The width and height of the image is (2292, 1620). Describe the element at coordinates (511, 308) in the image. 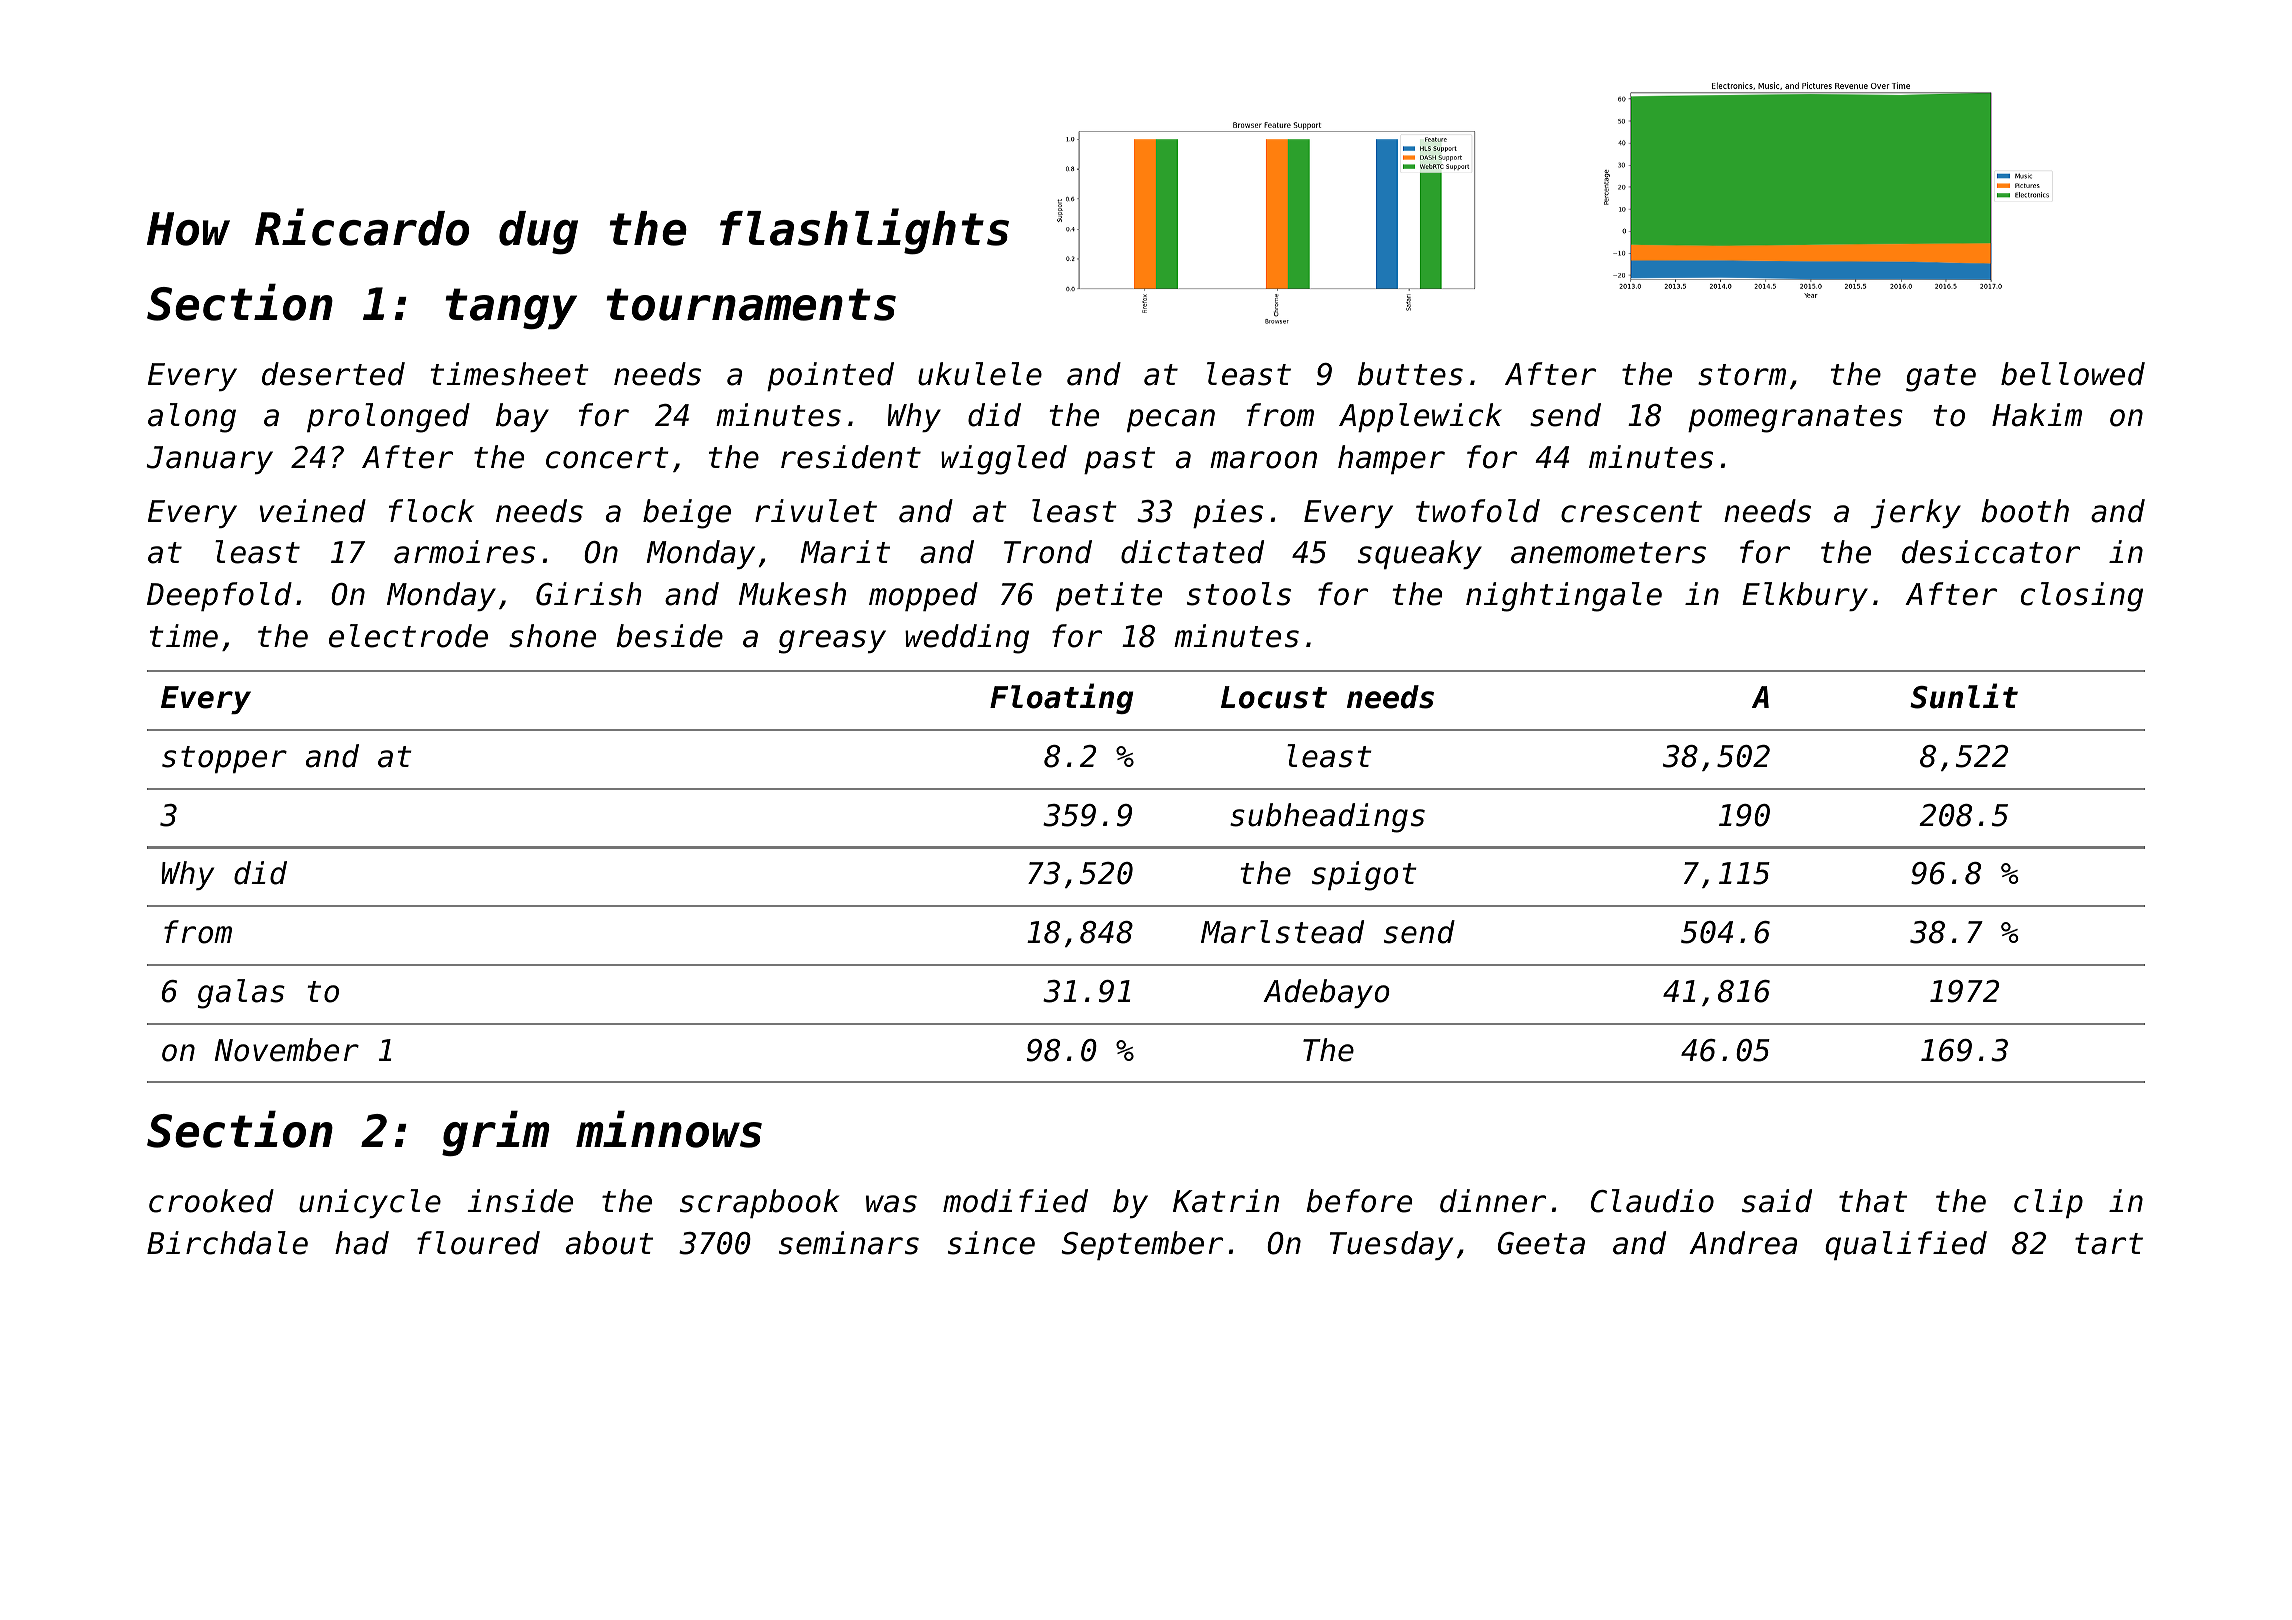

I see `tangy` at that location.
